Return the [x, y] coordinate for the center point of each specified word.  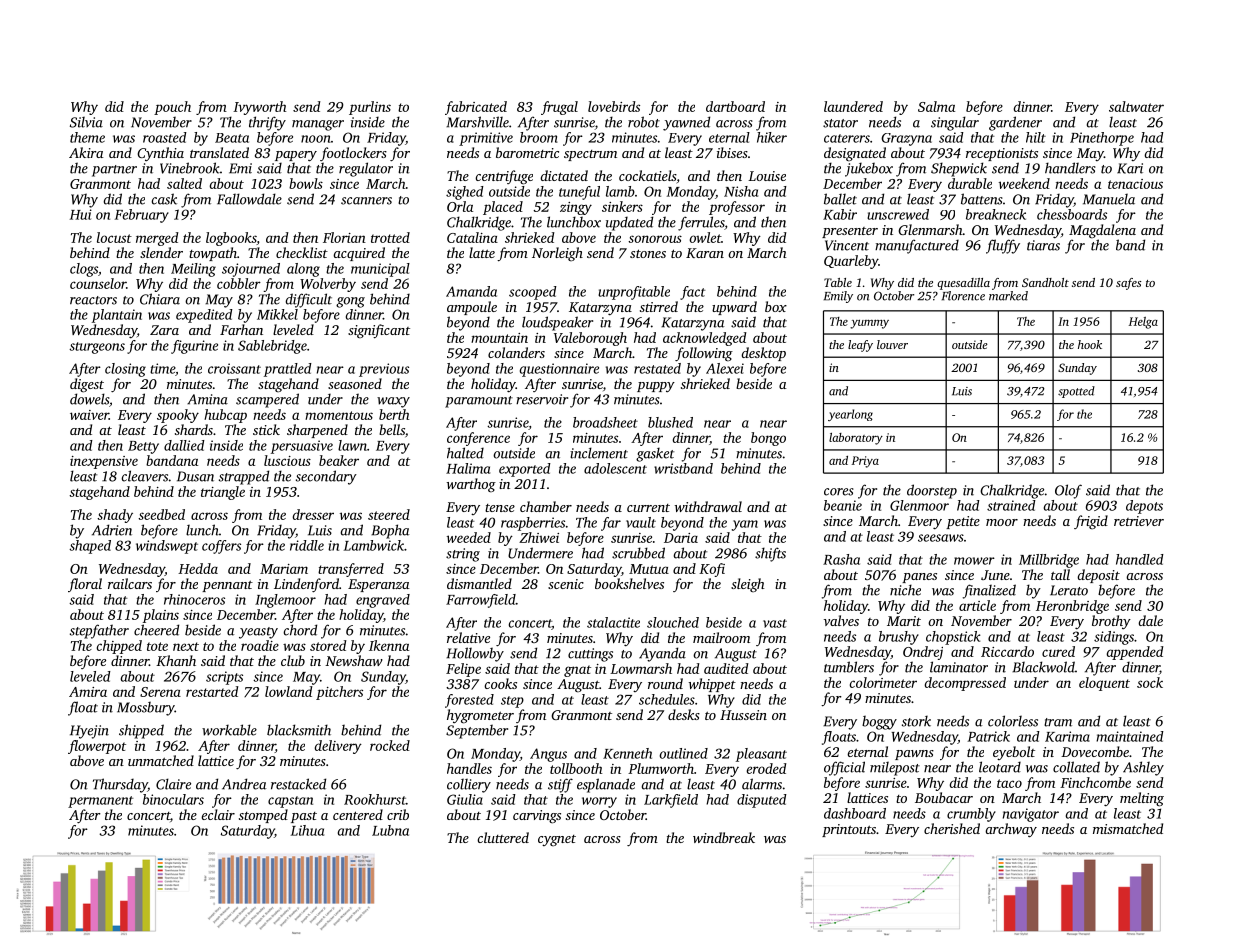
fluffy [1003, 246]
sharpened [317, 431]
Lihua [307, 830]
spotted [1076, 392]
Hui [81, 214]
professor [737, 208]
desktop [763, 354]
